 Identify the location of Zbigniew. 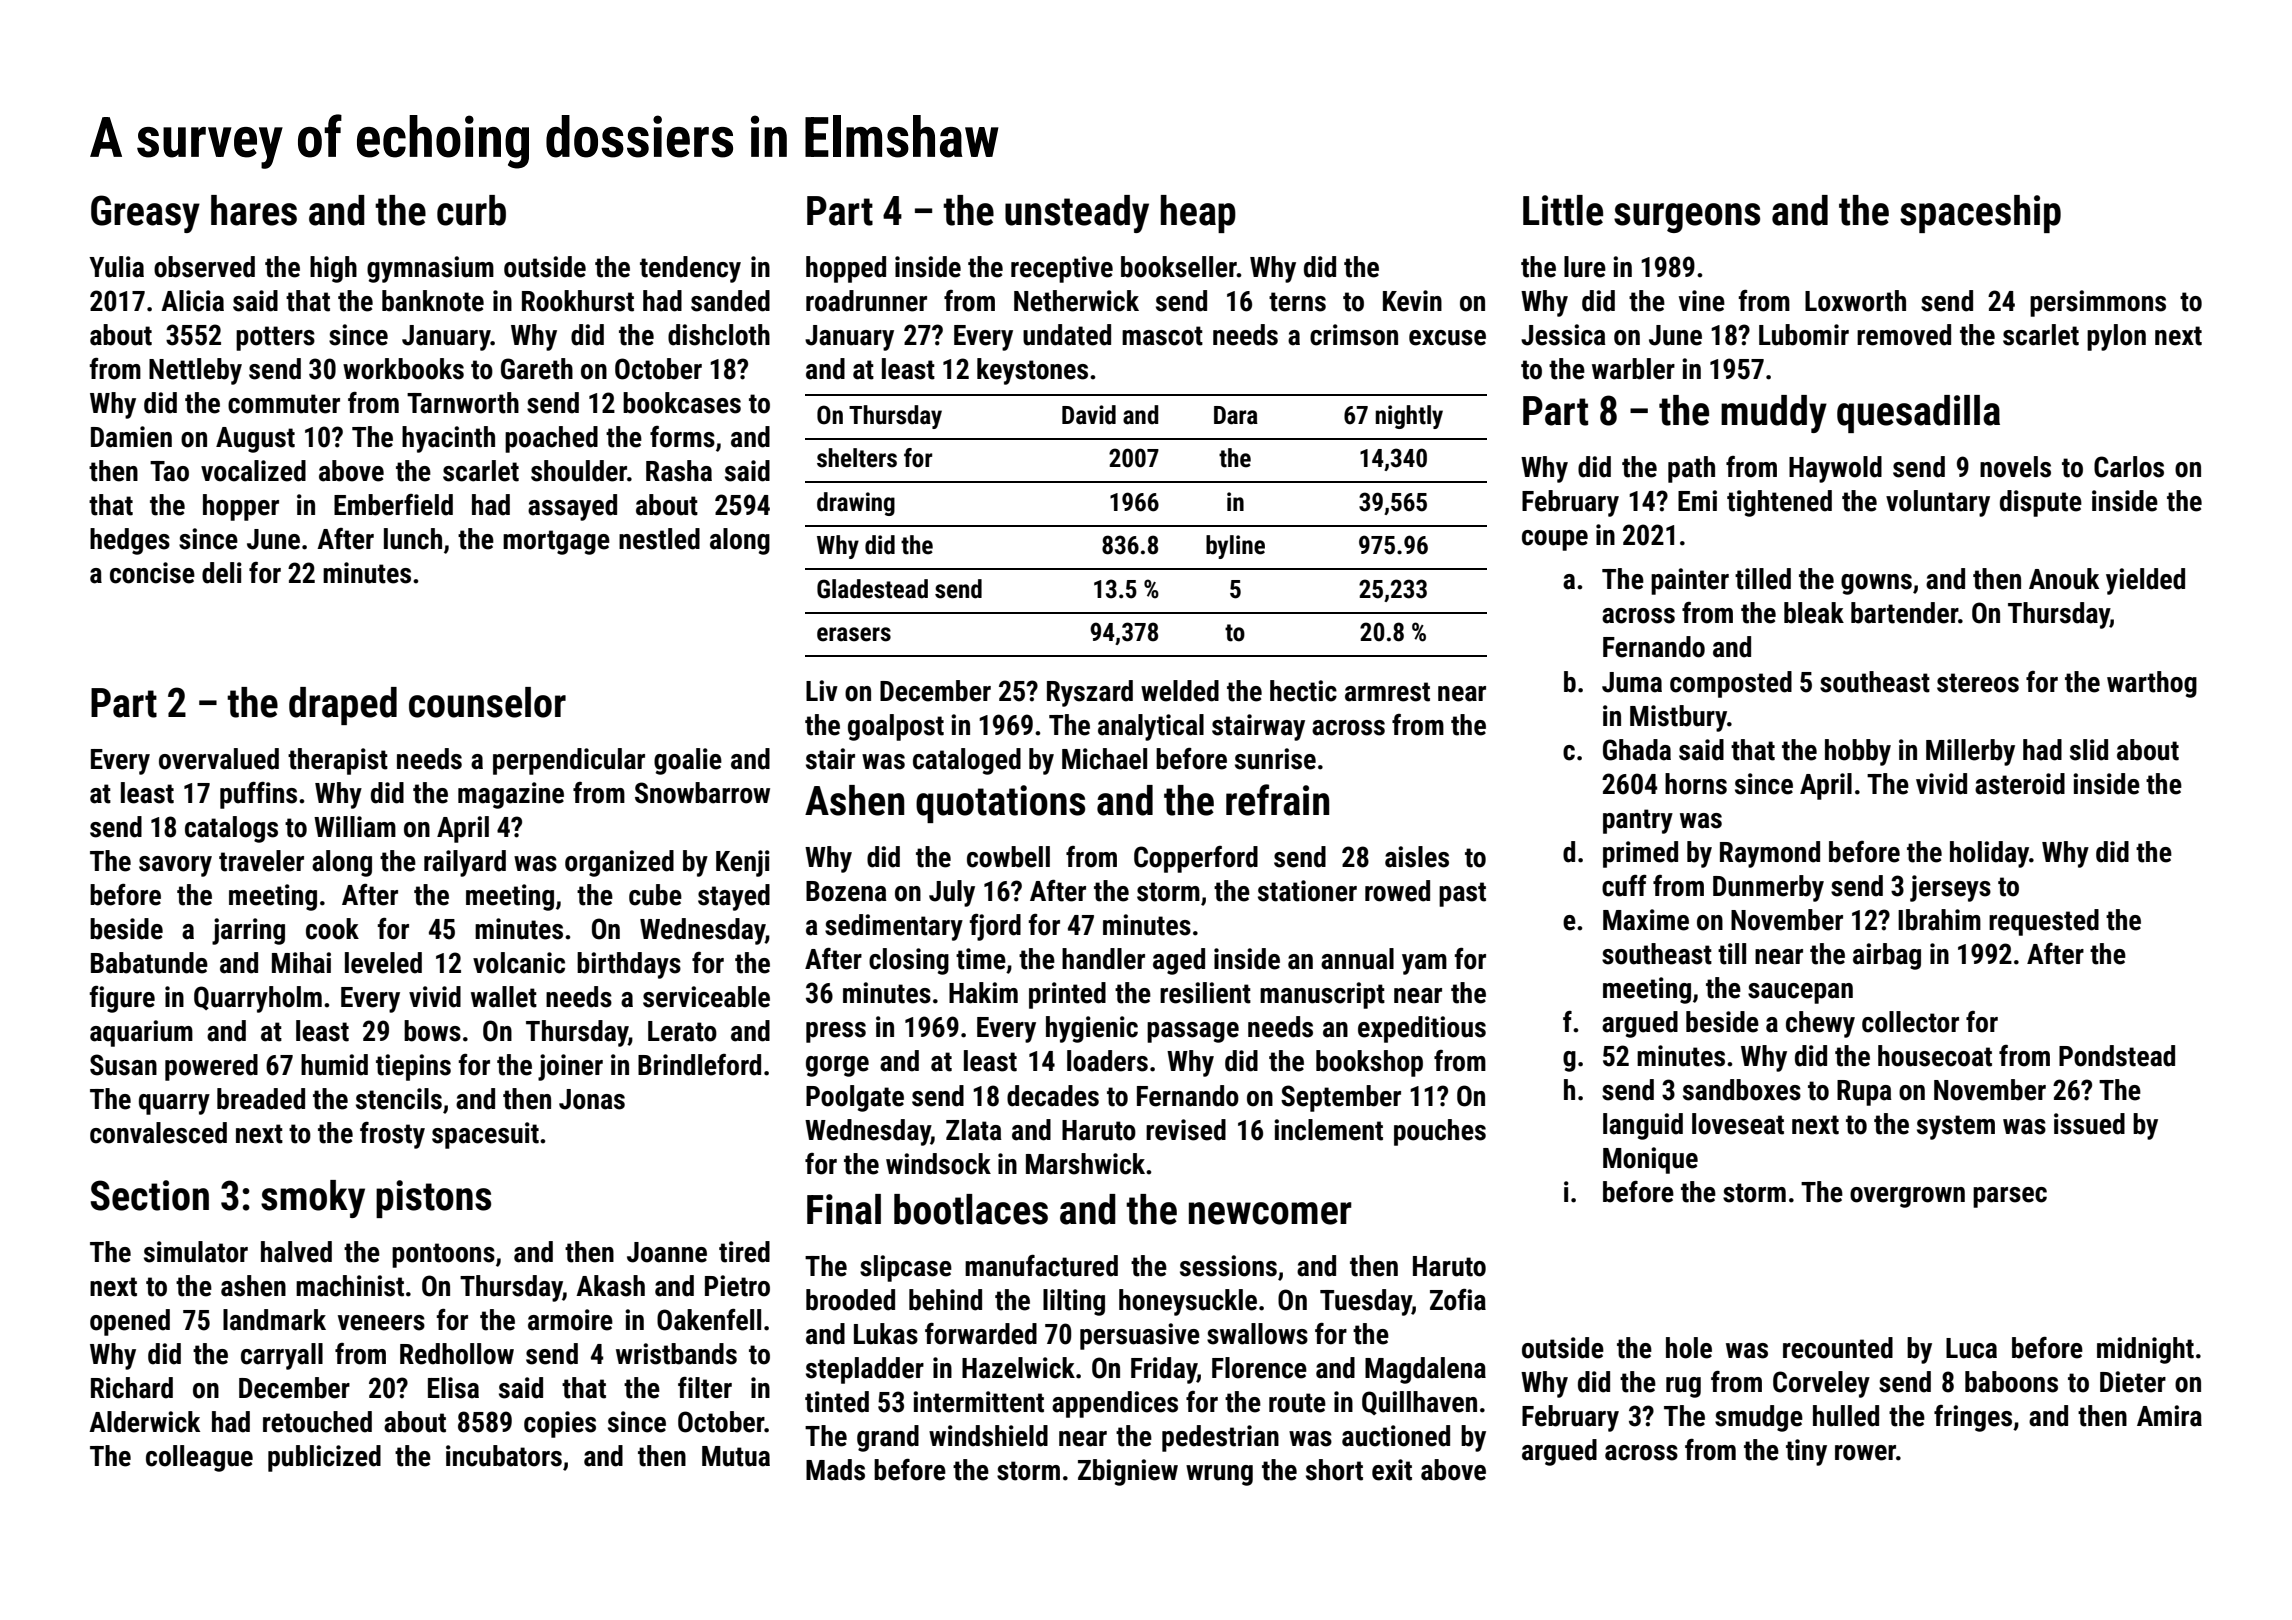
(1128, 1472).
